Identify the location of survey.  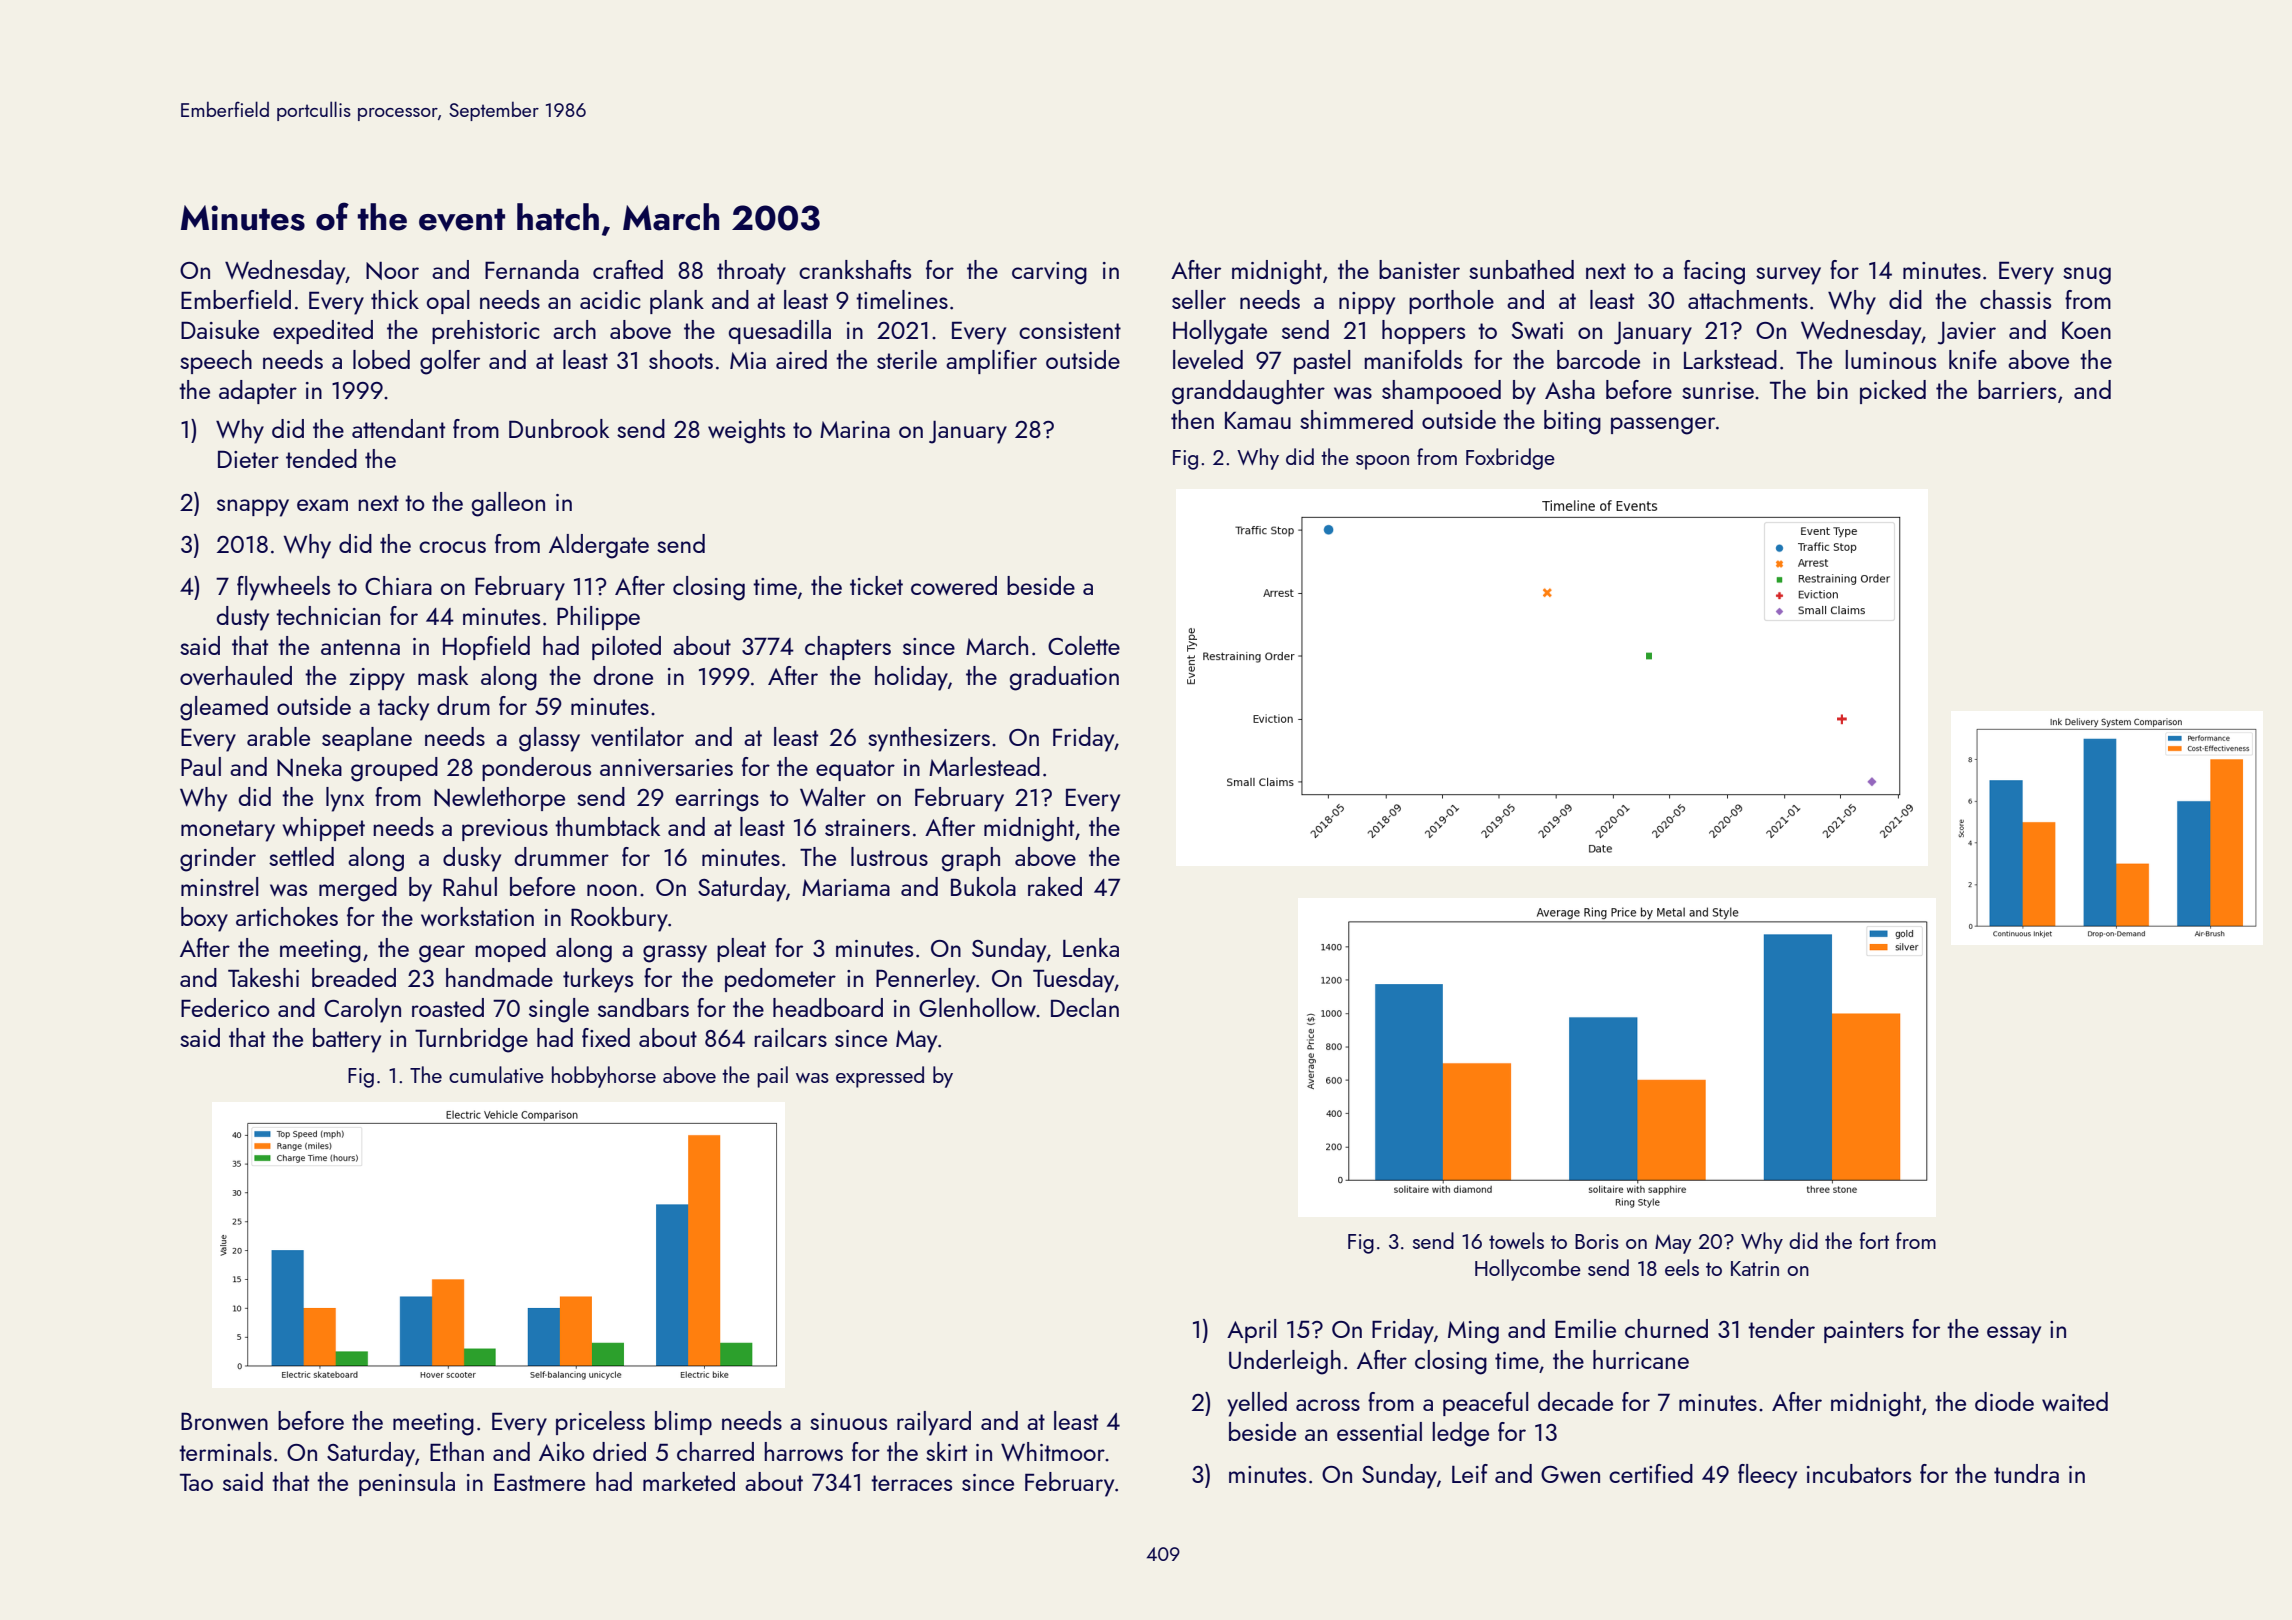
(1788, 276).
